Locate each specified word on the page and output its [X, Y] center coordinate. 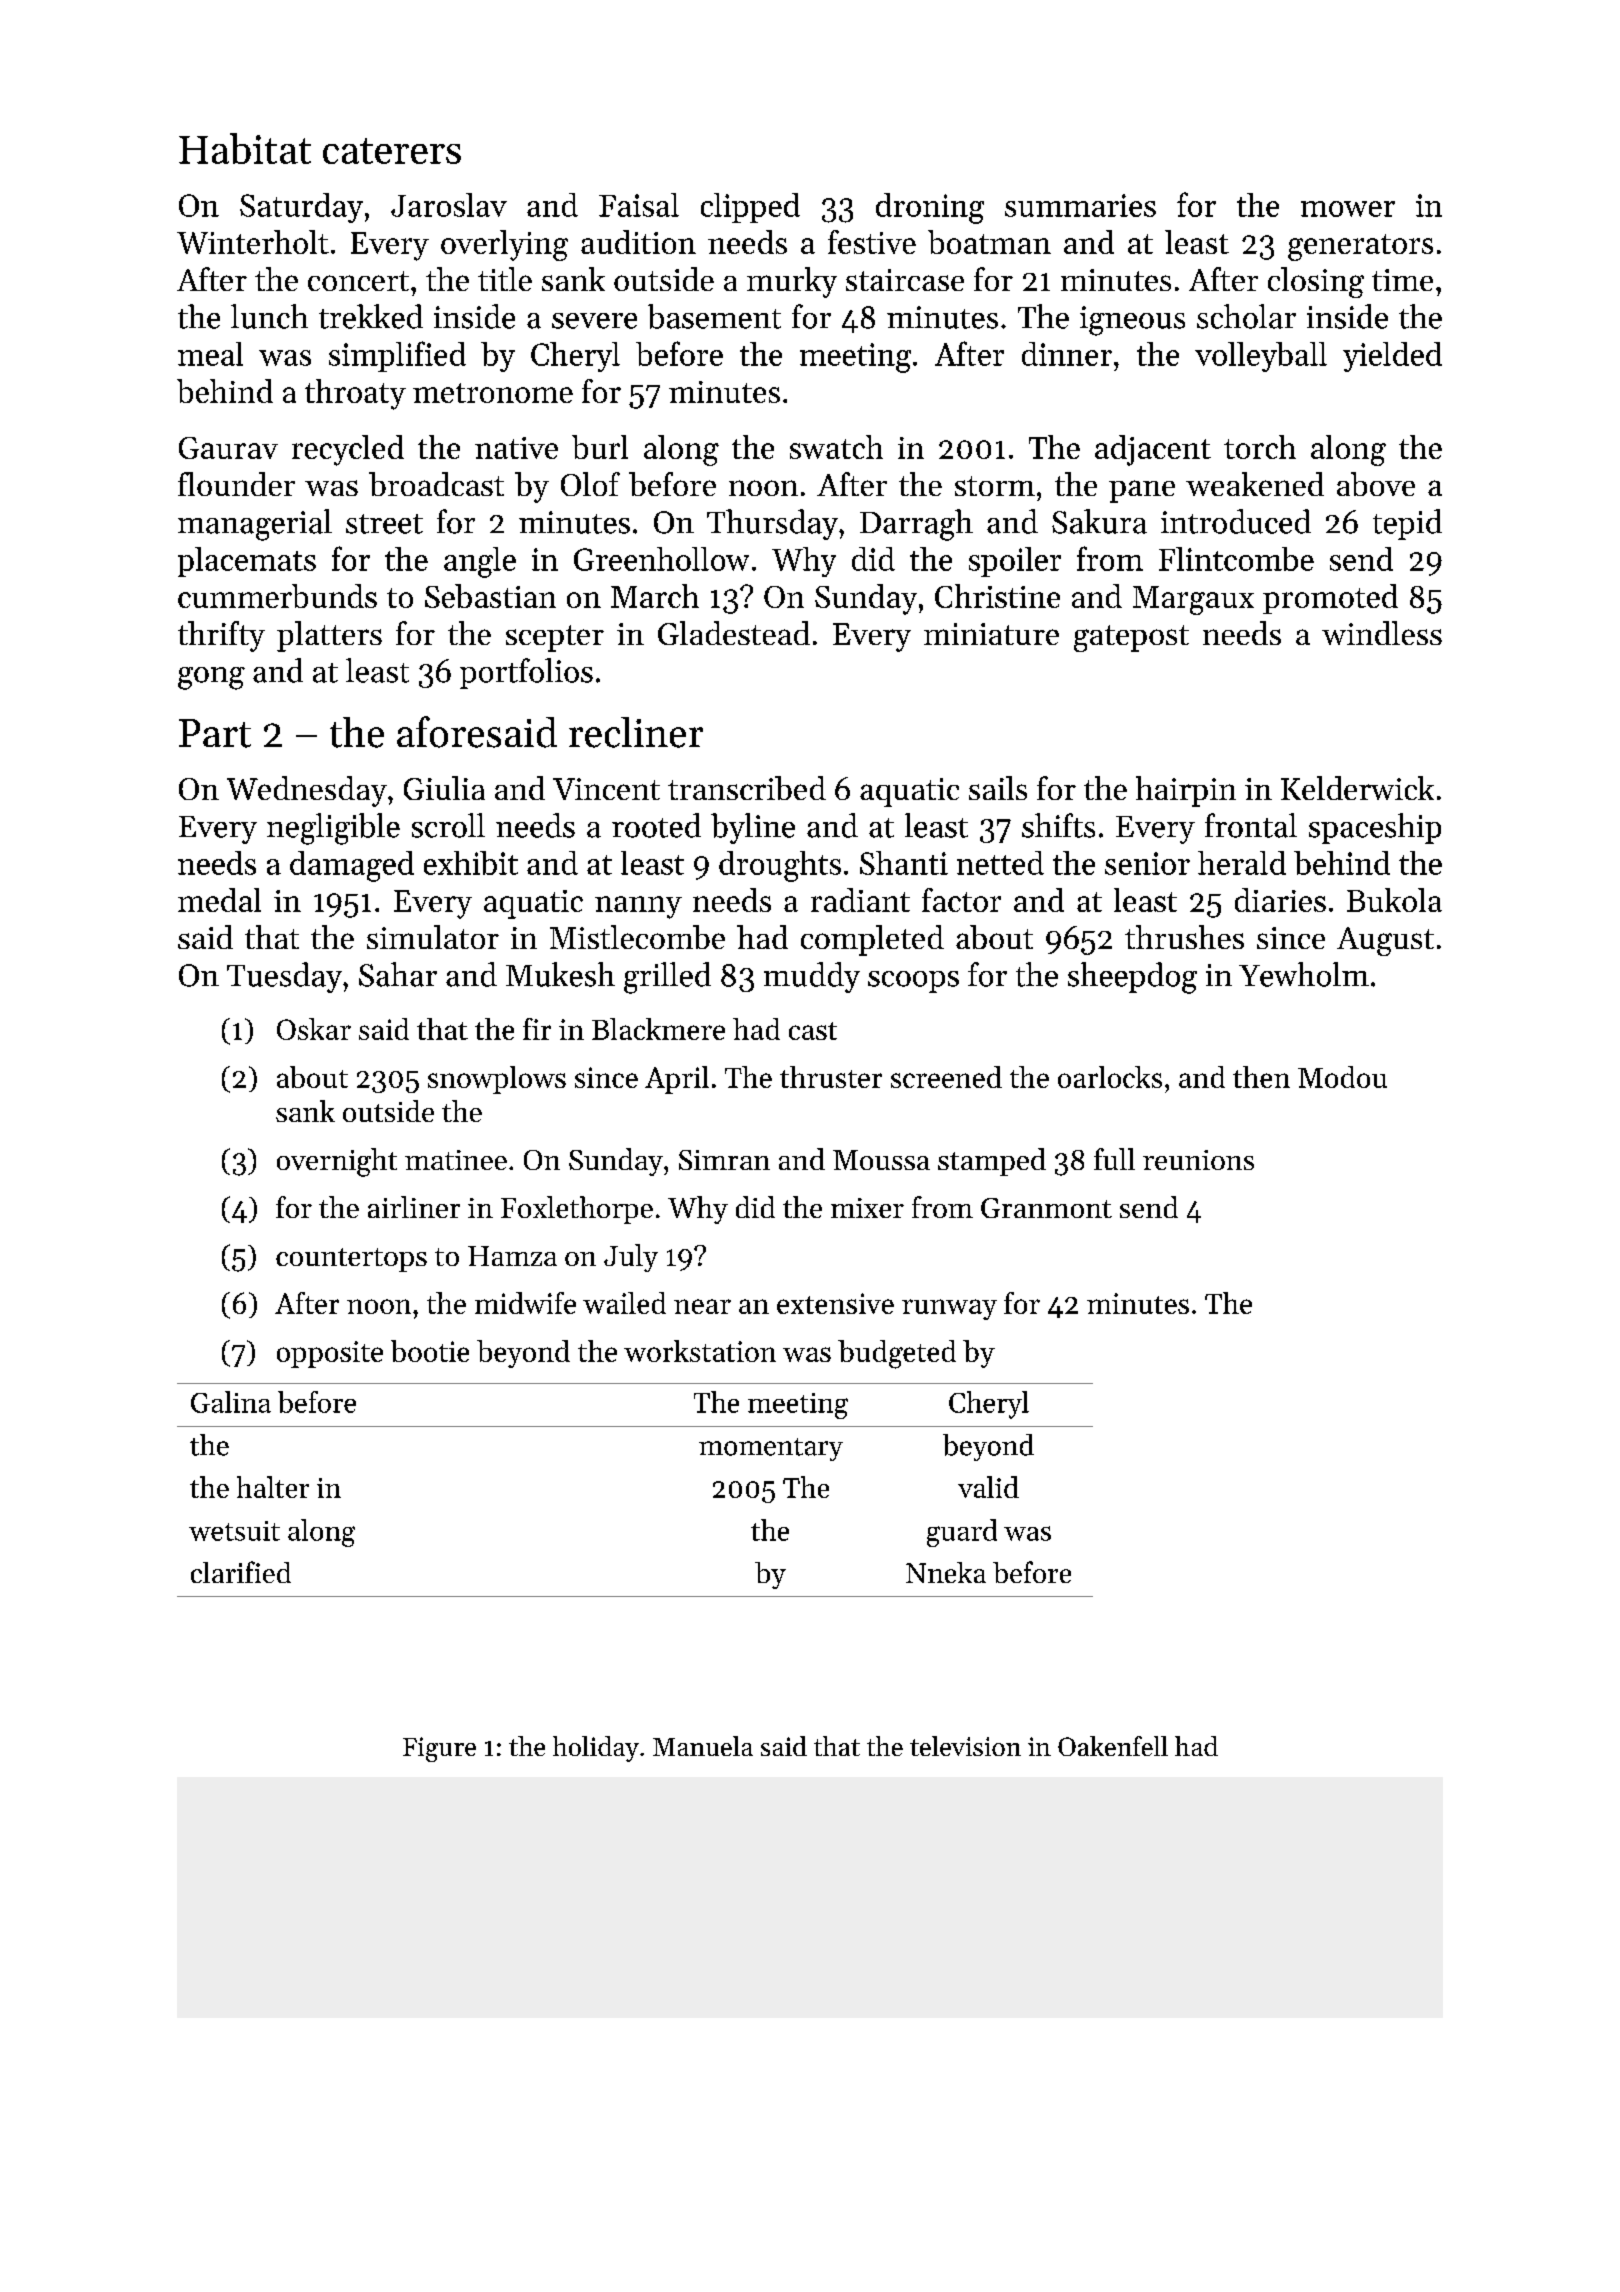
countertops [351, 1260]
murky [792, 282]
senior [1147, 863]
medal [219, 900]
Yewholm [1304, 974]
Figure [439, 1749]
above [1376, 484]
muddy [812, 977]
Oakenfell [1113, 1746]
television [965, 1746]
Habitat [245, 148]
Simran [724, 1160]
